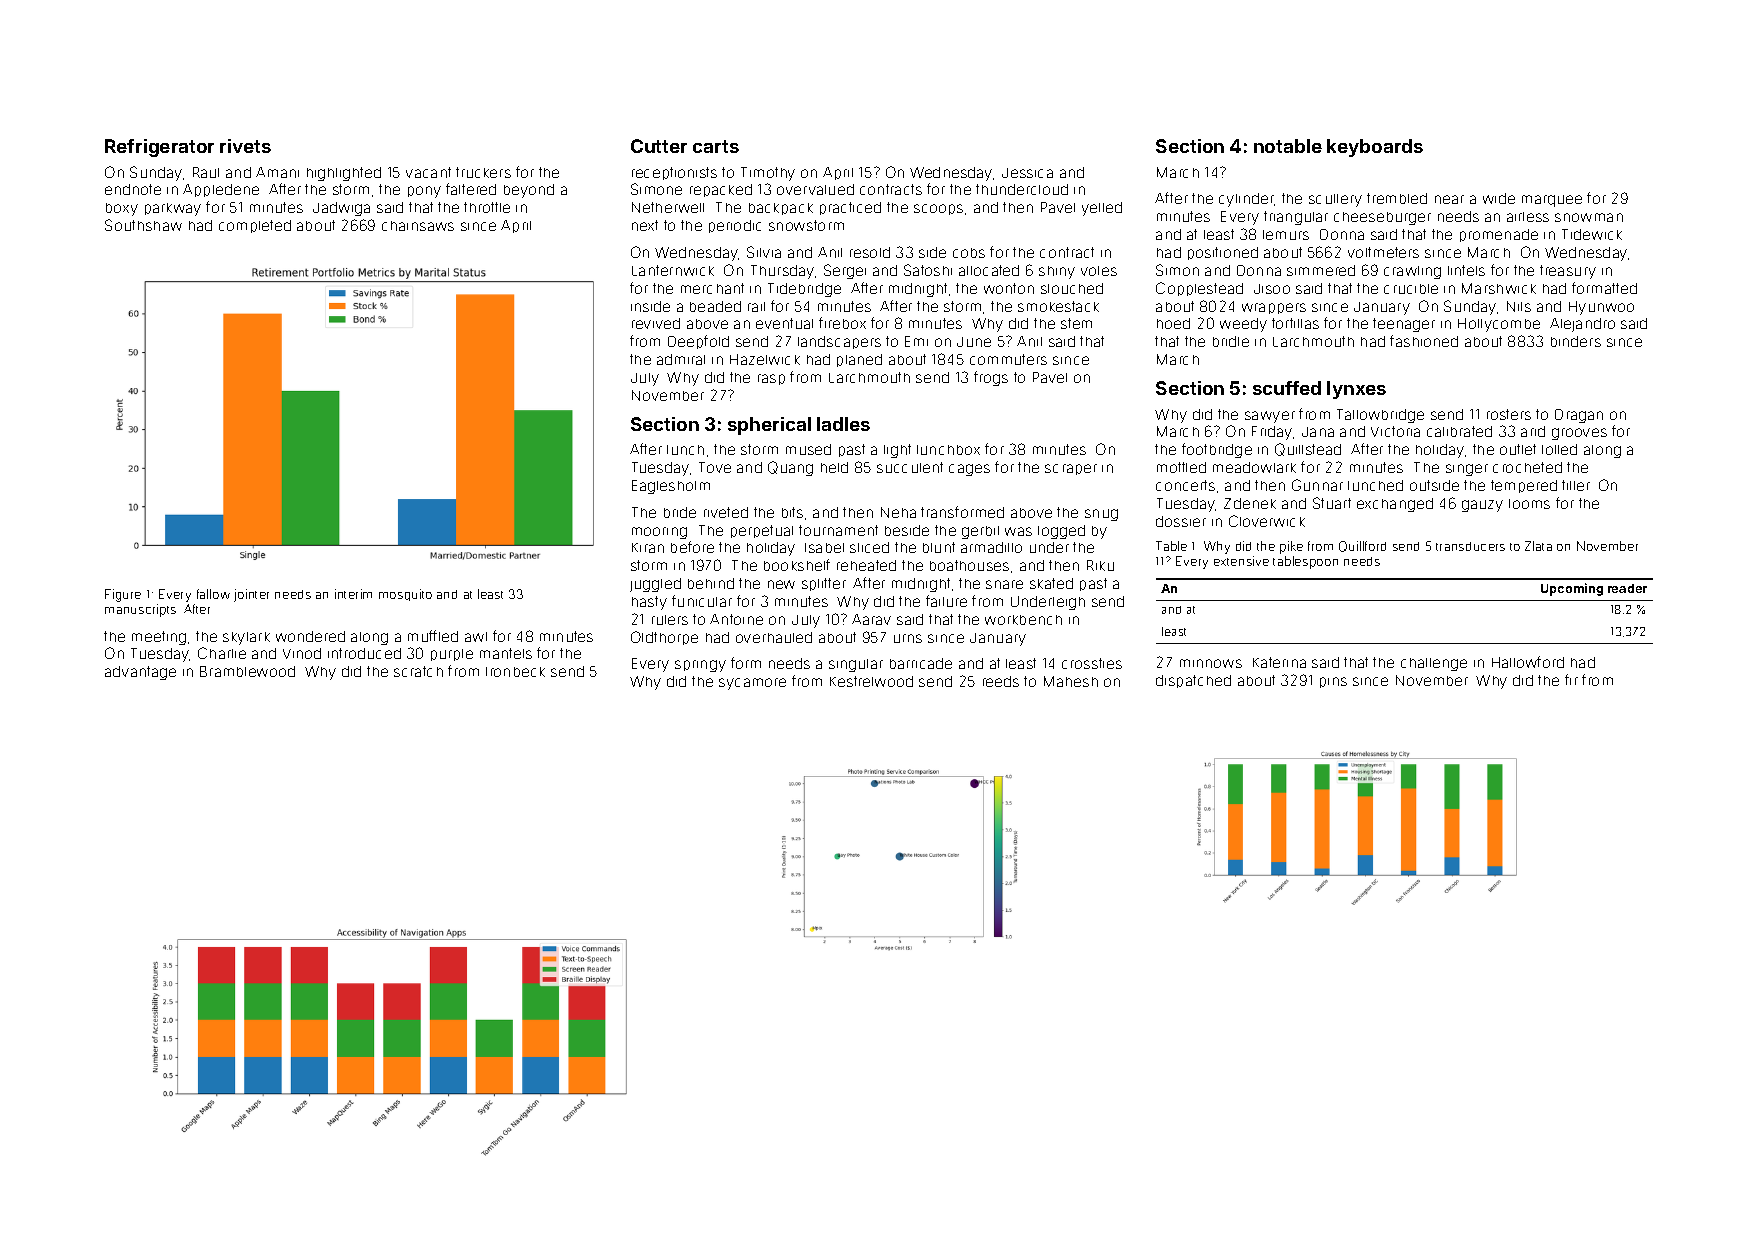 Image resolution: width=1758 pixels, height=1243 pixels. What do you see at coordinates (1375, 148) in the screenshot?
I see `keyboards` at bounding box center [1375, 148].
